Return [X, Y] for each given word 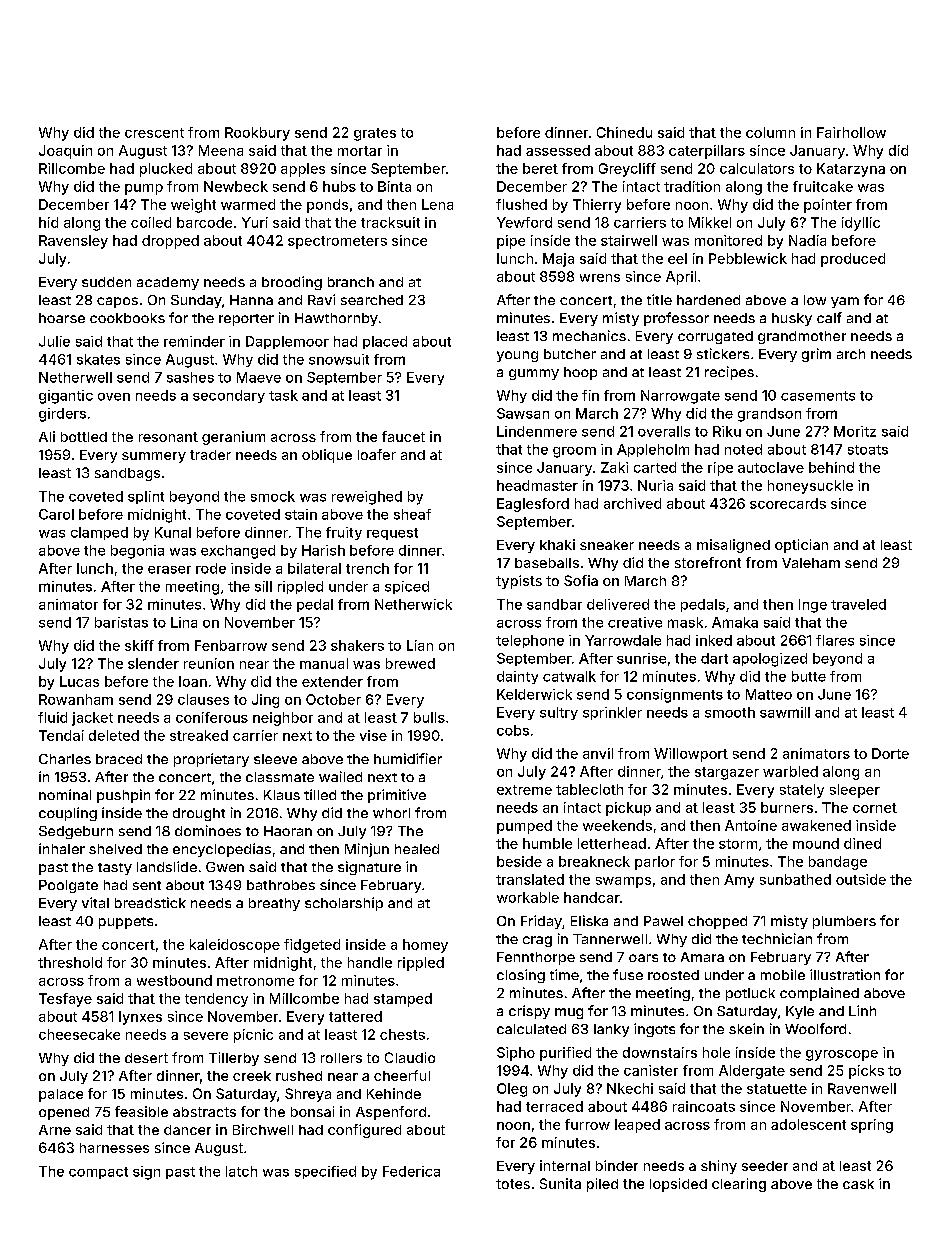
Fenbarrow [231, 645]
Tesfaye [65, 1000]
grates [375, 134]
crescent [154, 133]
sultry [559, 713]
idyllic [861, 224]
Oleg [512, 1090]
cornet [875, 808]
